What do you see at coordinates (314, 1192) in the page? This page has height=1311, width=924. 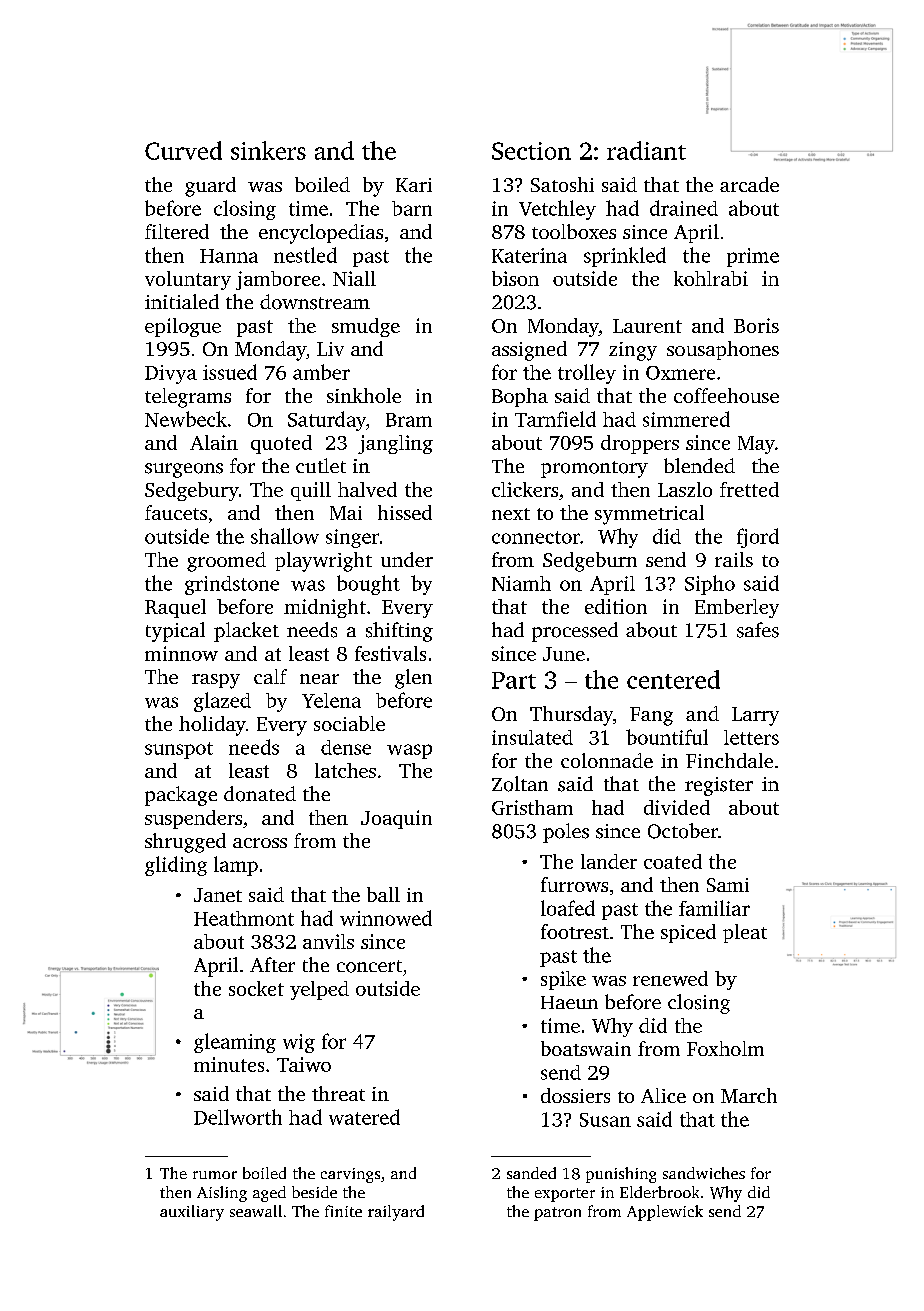 I see `beside` at bounding box center [314, 1192].
